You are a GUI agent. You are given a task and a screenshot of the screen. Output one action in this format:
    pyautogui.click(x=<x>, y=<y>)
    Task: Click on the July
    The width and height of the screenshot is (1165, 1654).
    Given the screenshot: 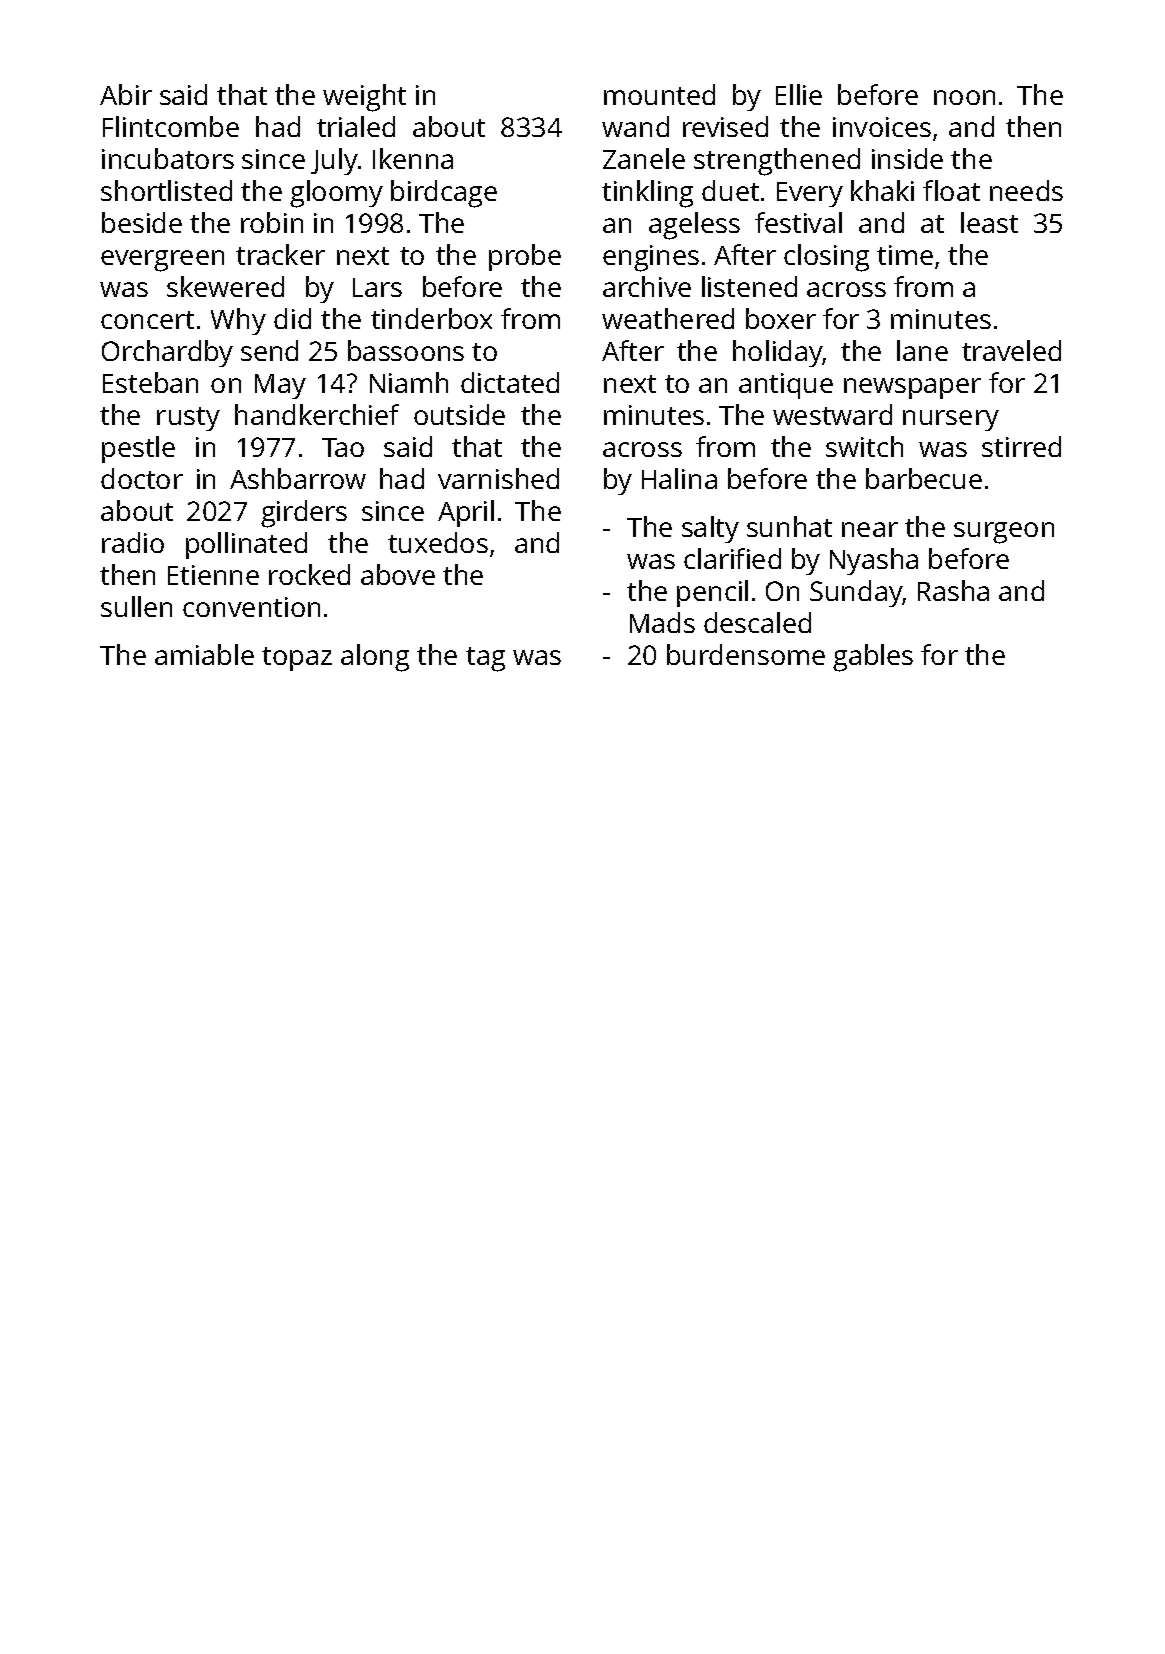 What is the action you would take?
    pyautogui.click(x=334, y=161)
